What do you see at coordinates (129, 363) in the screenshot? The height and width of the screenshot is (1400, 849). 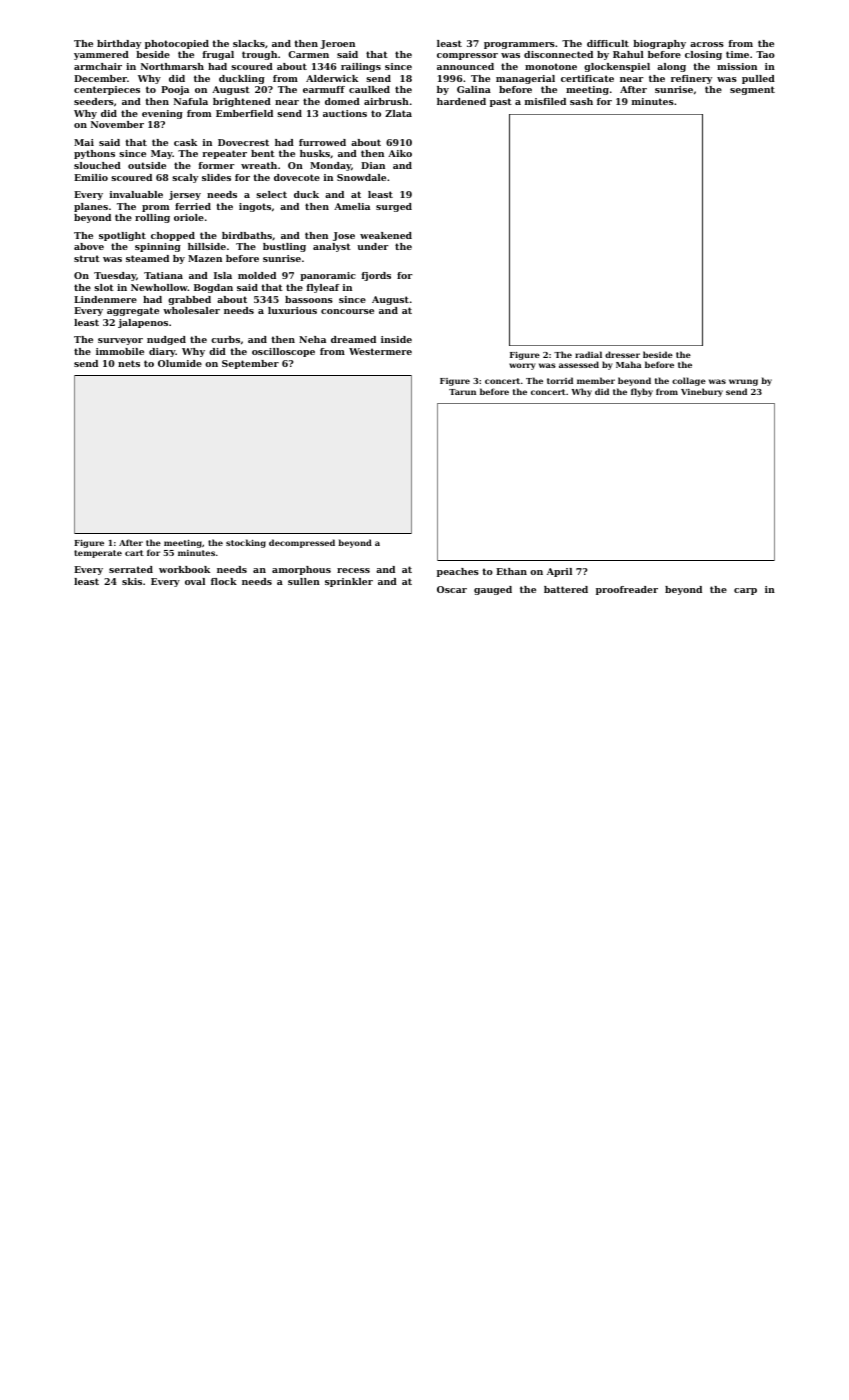 I see `nets` at bounding box center [129, 363].
